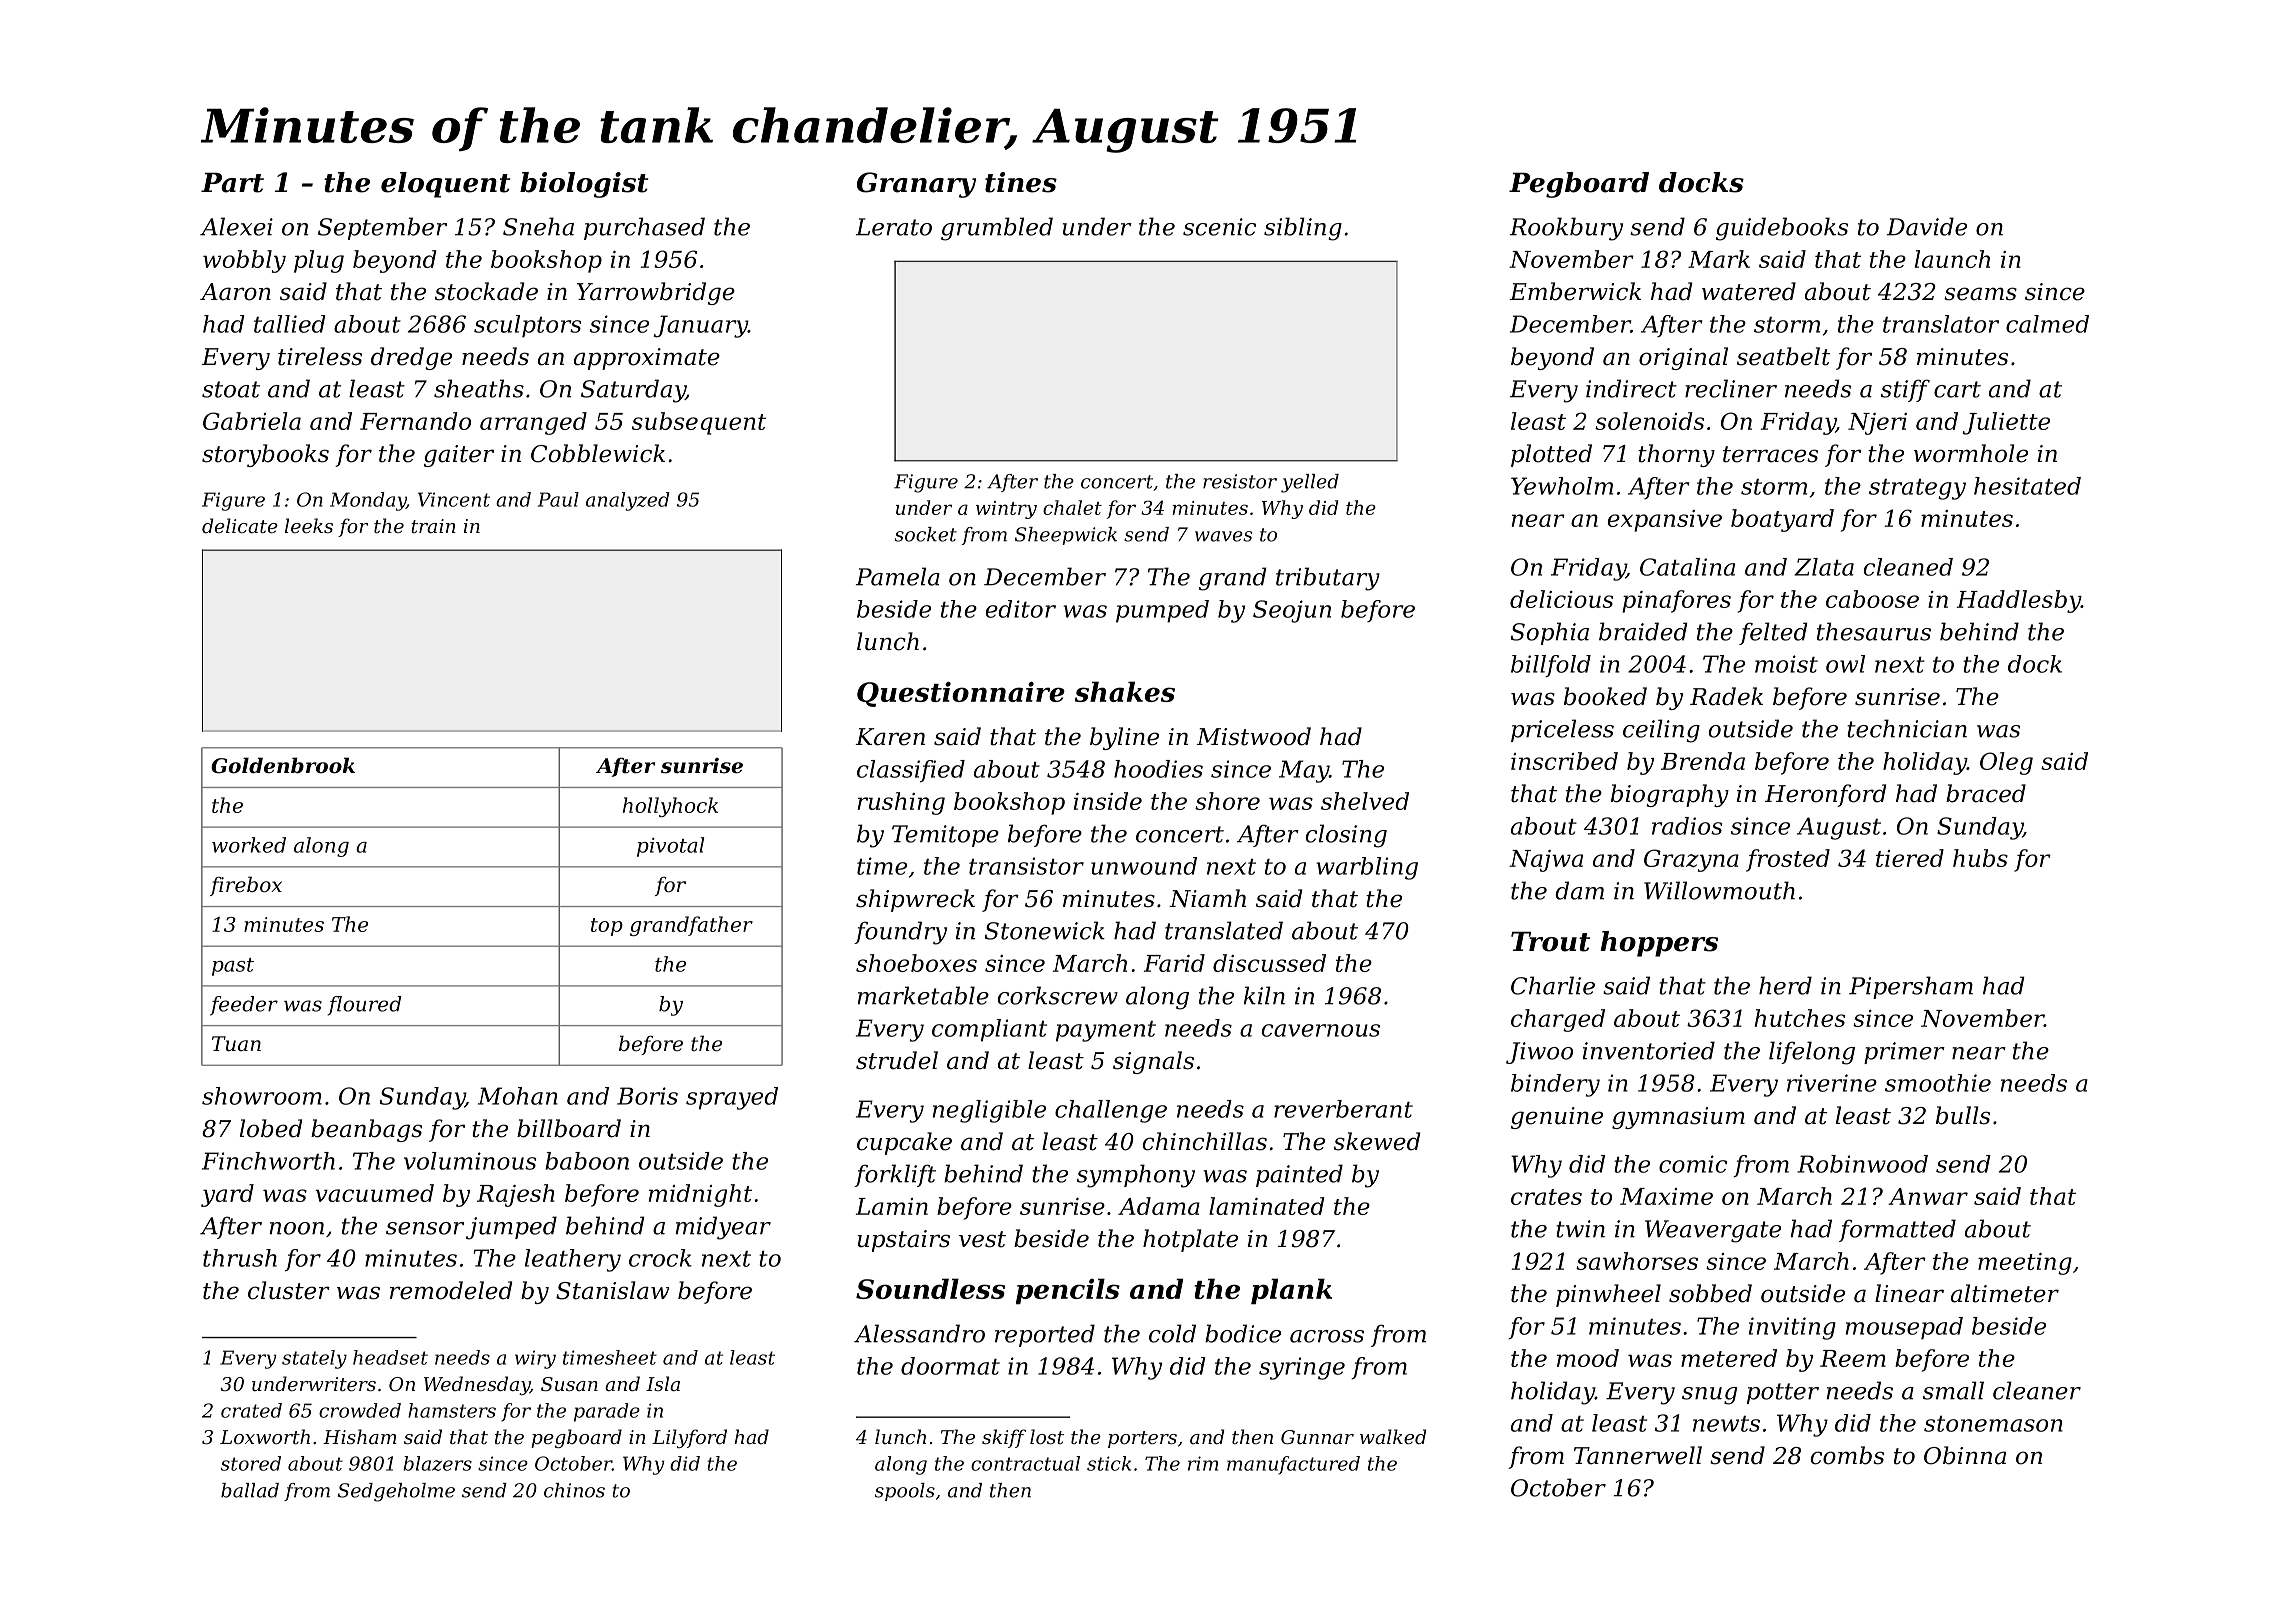 Image resolution: width=2292 pixels, height=1620 pixels. What do you see at coordinates (1174, 963) in the screenshot?
I see `Farid` at bounding box center [1174, 963].
